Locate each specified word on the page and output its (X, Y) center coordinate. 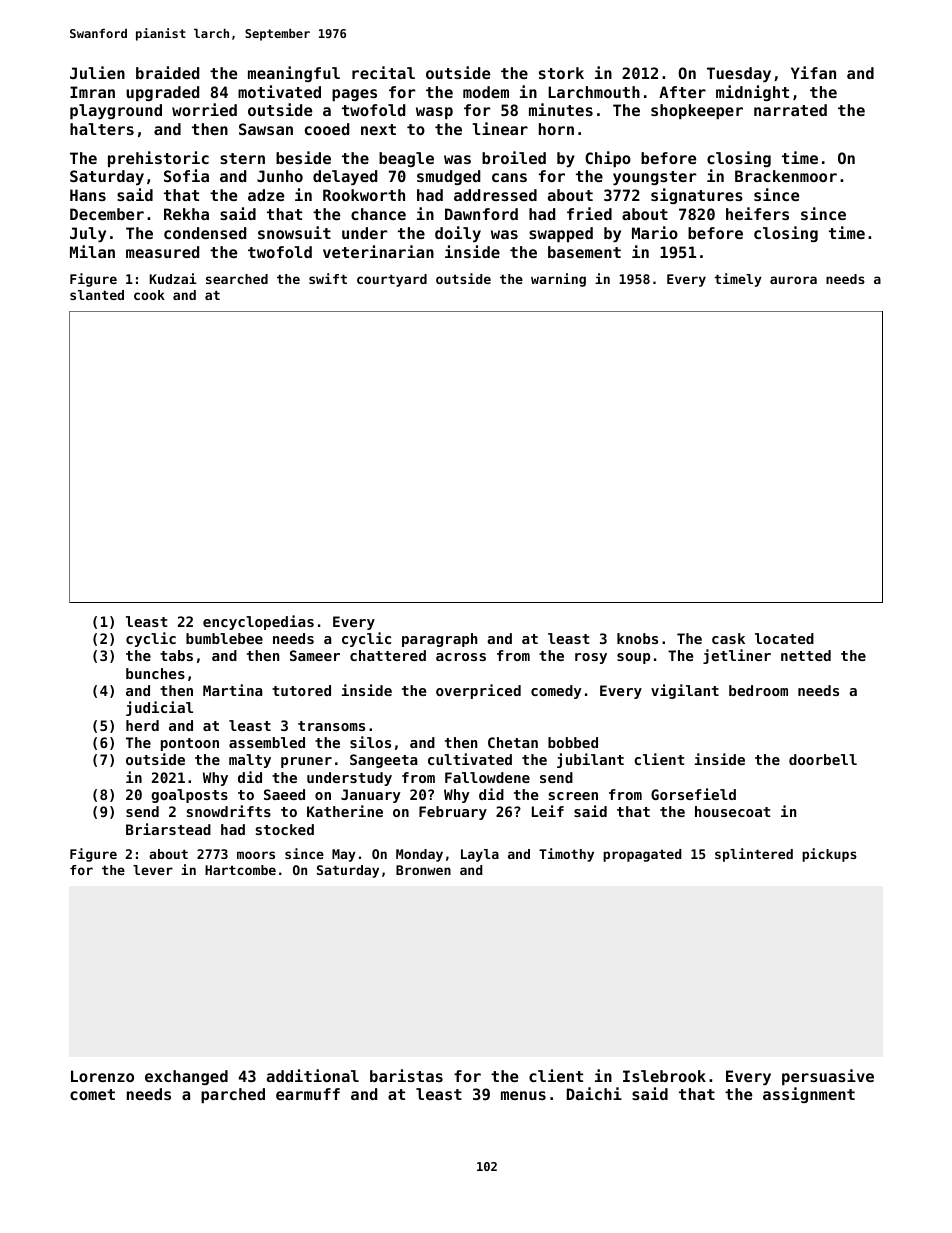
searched (237, 279)
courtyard (392, 280)
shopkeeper (697, 111)
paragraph (439, 640)
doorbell (823, 759)
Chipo (608, 159)
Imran (92, 92)
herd (142, 725)
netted (806, 655)
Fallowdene (487, 777)
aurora (793, 280)
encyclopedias (258, 622)
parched (233, 1095)
